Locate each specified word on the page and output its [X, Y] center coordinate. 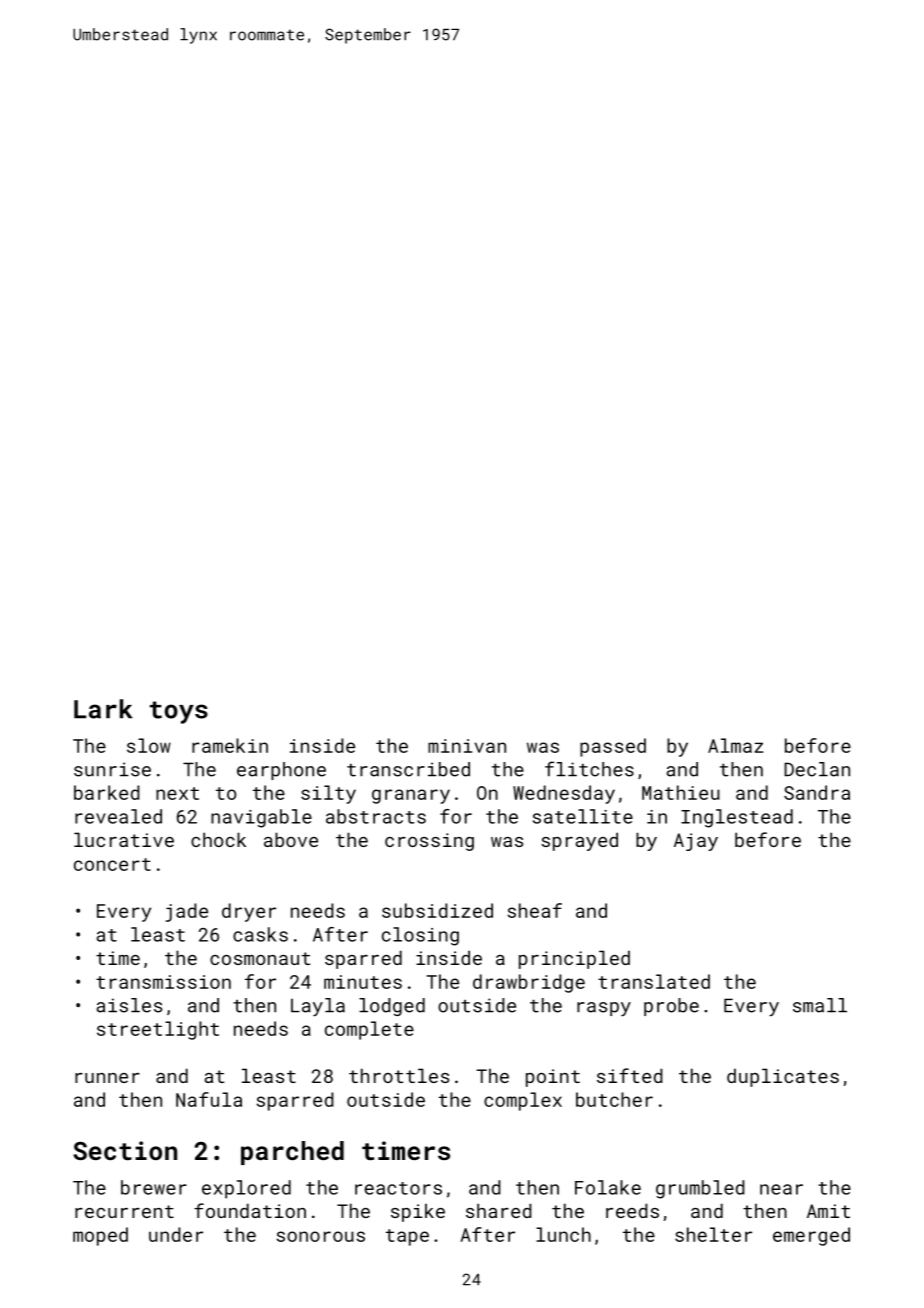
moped [100, 1236]
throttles [399, 1075]
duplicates [783, 1077]
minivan [467, 746]
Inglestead [737, 818]
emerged [811, 1236]
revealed [118, 816]
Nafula [209, 1099]
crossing [429, 842]
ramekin [230, 745]
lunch [563, 1234]
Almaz [735, 745]
